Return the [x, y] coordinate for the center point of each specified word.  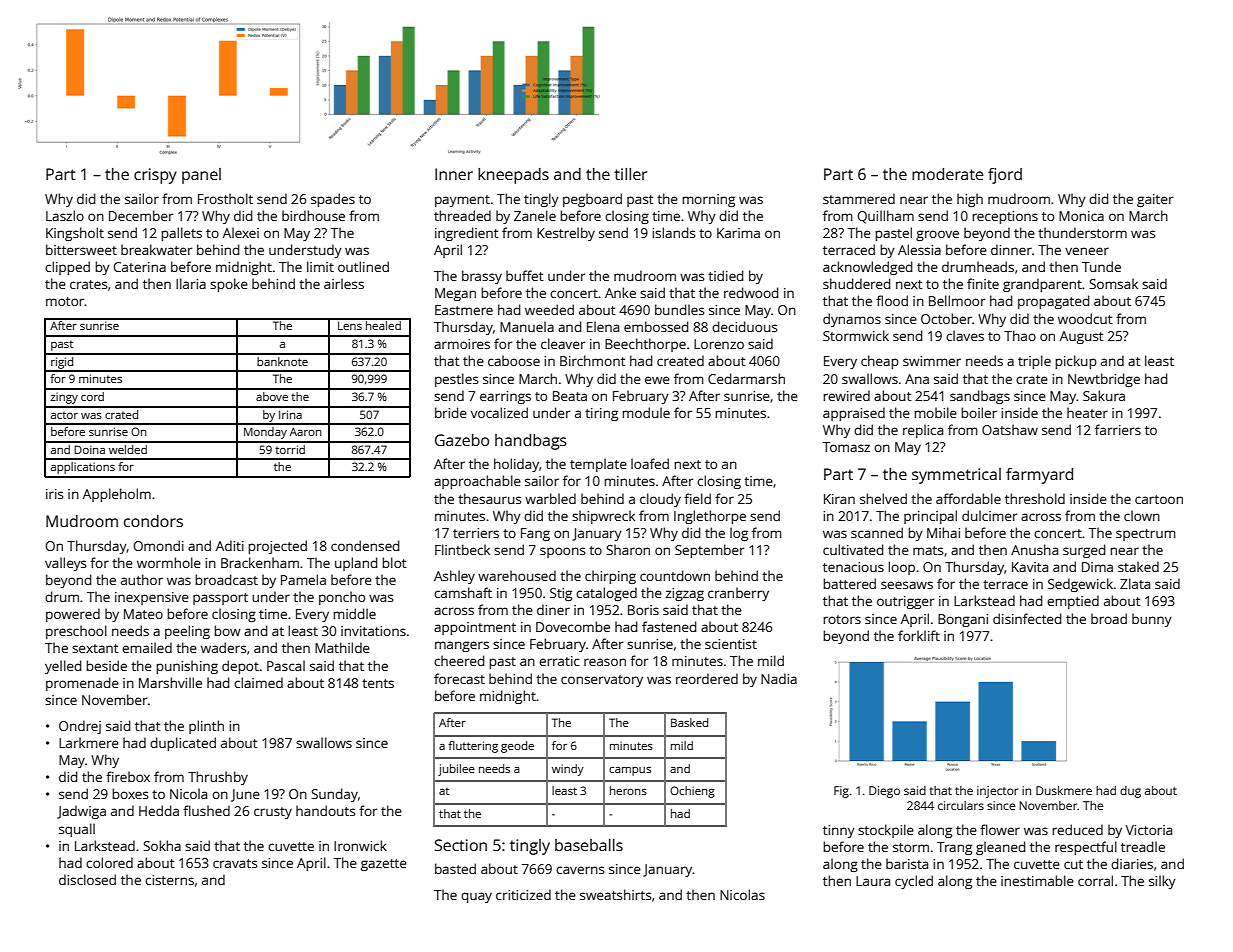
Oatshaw [1010, 429]
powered [73, 615]
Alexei [241, 232]
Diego [884, 792]
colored [109, 862]
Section [461, 845]
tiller [630, 174]
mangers [462, 646]
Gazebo [462, 440]
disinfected [1027, 618]
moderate [947, 174]
